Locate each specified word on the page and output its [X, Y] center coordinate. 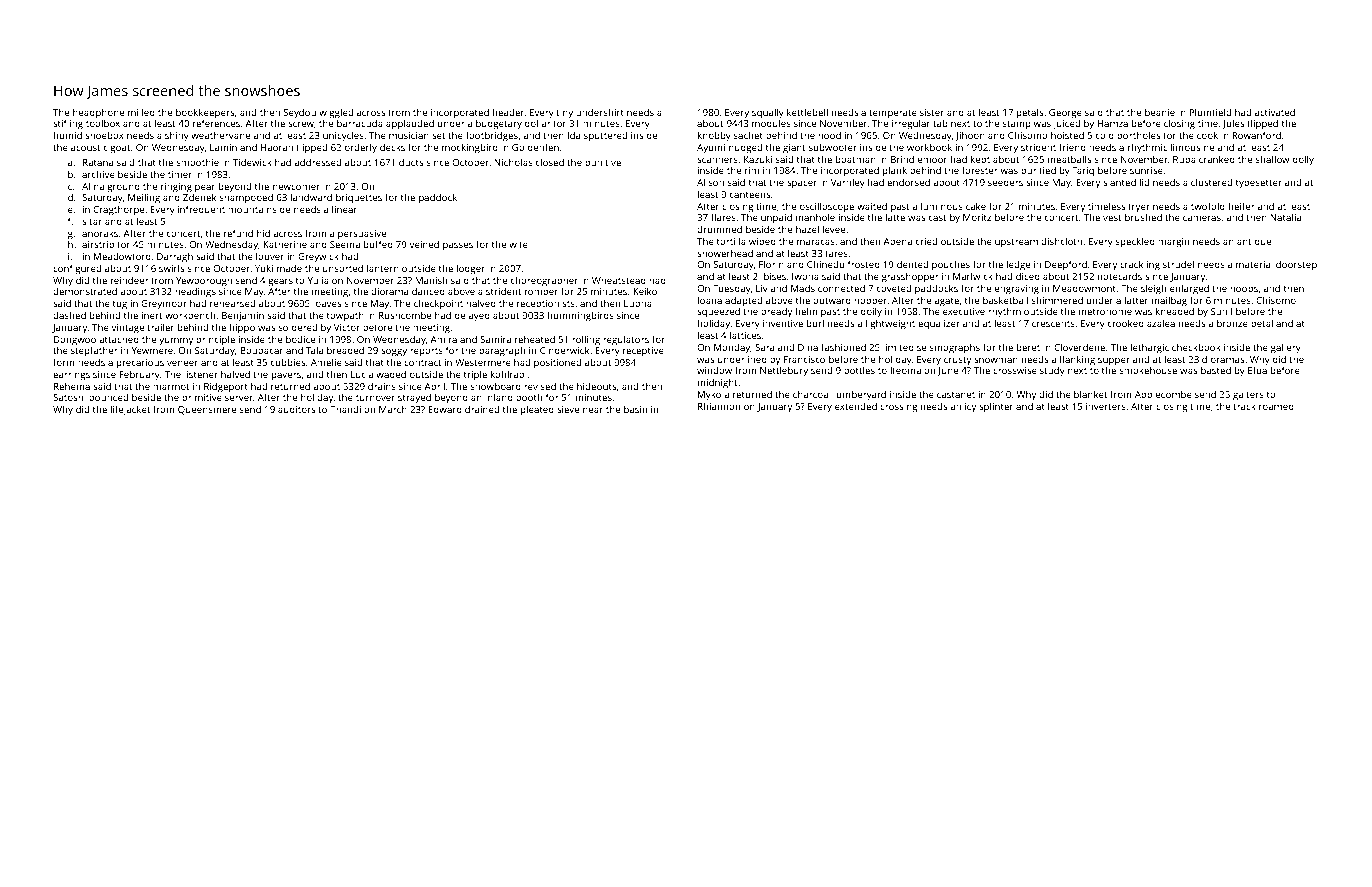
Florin [771, 264]
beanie [1160, 112]
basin [635, 409]
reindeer [129, 280]
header [508, 112]
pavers [286, 376]
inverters [1106, 406]
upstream [1016, 242]
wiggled [336, 113]
